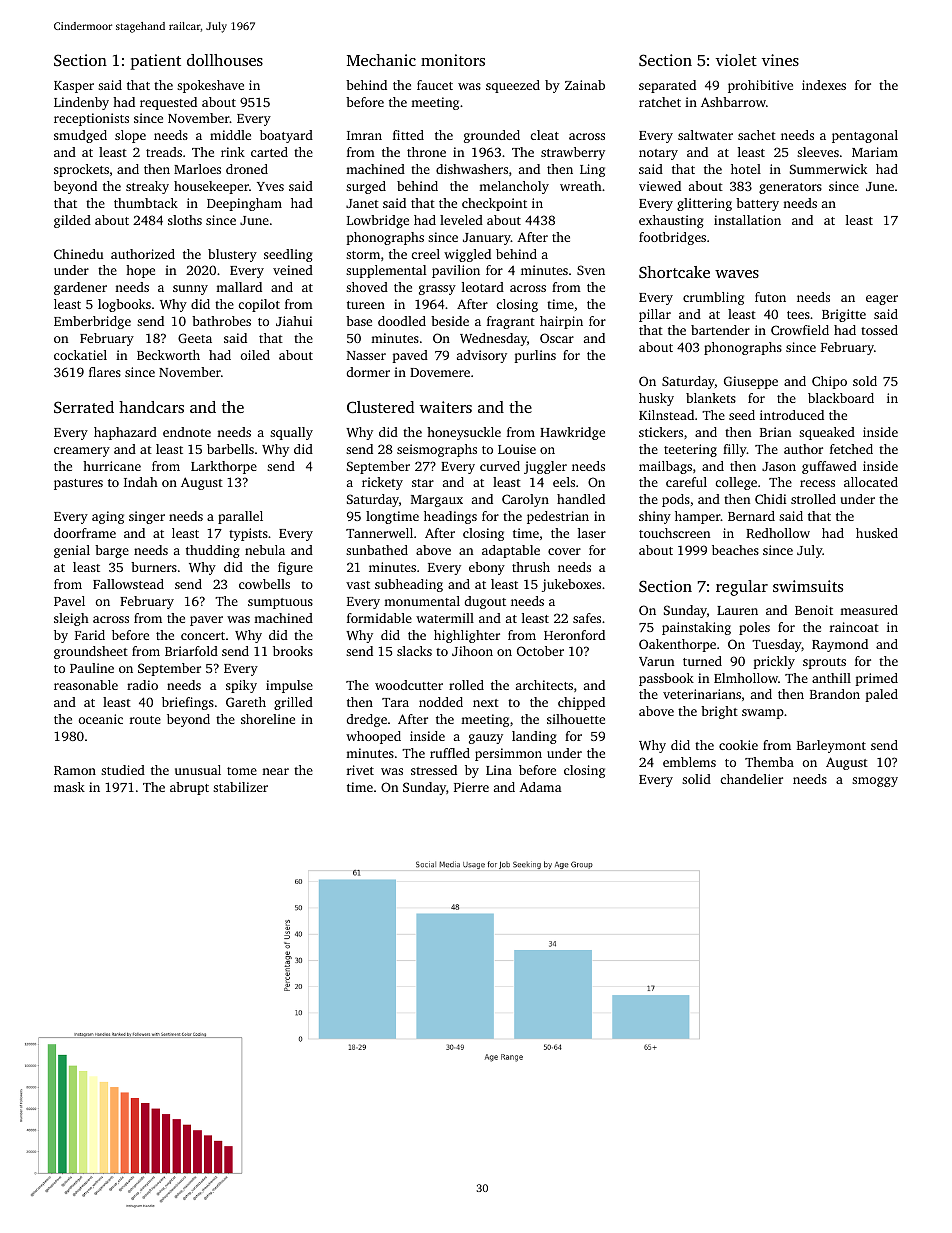  Describe the element at coordinates (690, 450) in the document. I see `teetering` at that location.
